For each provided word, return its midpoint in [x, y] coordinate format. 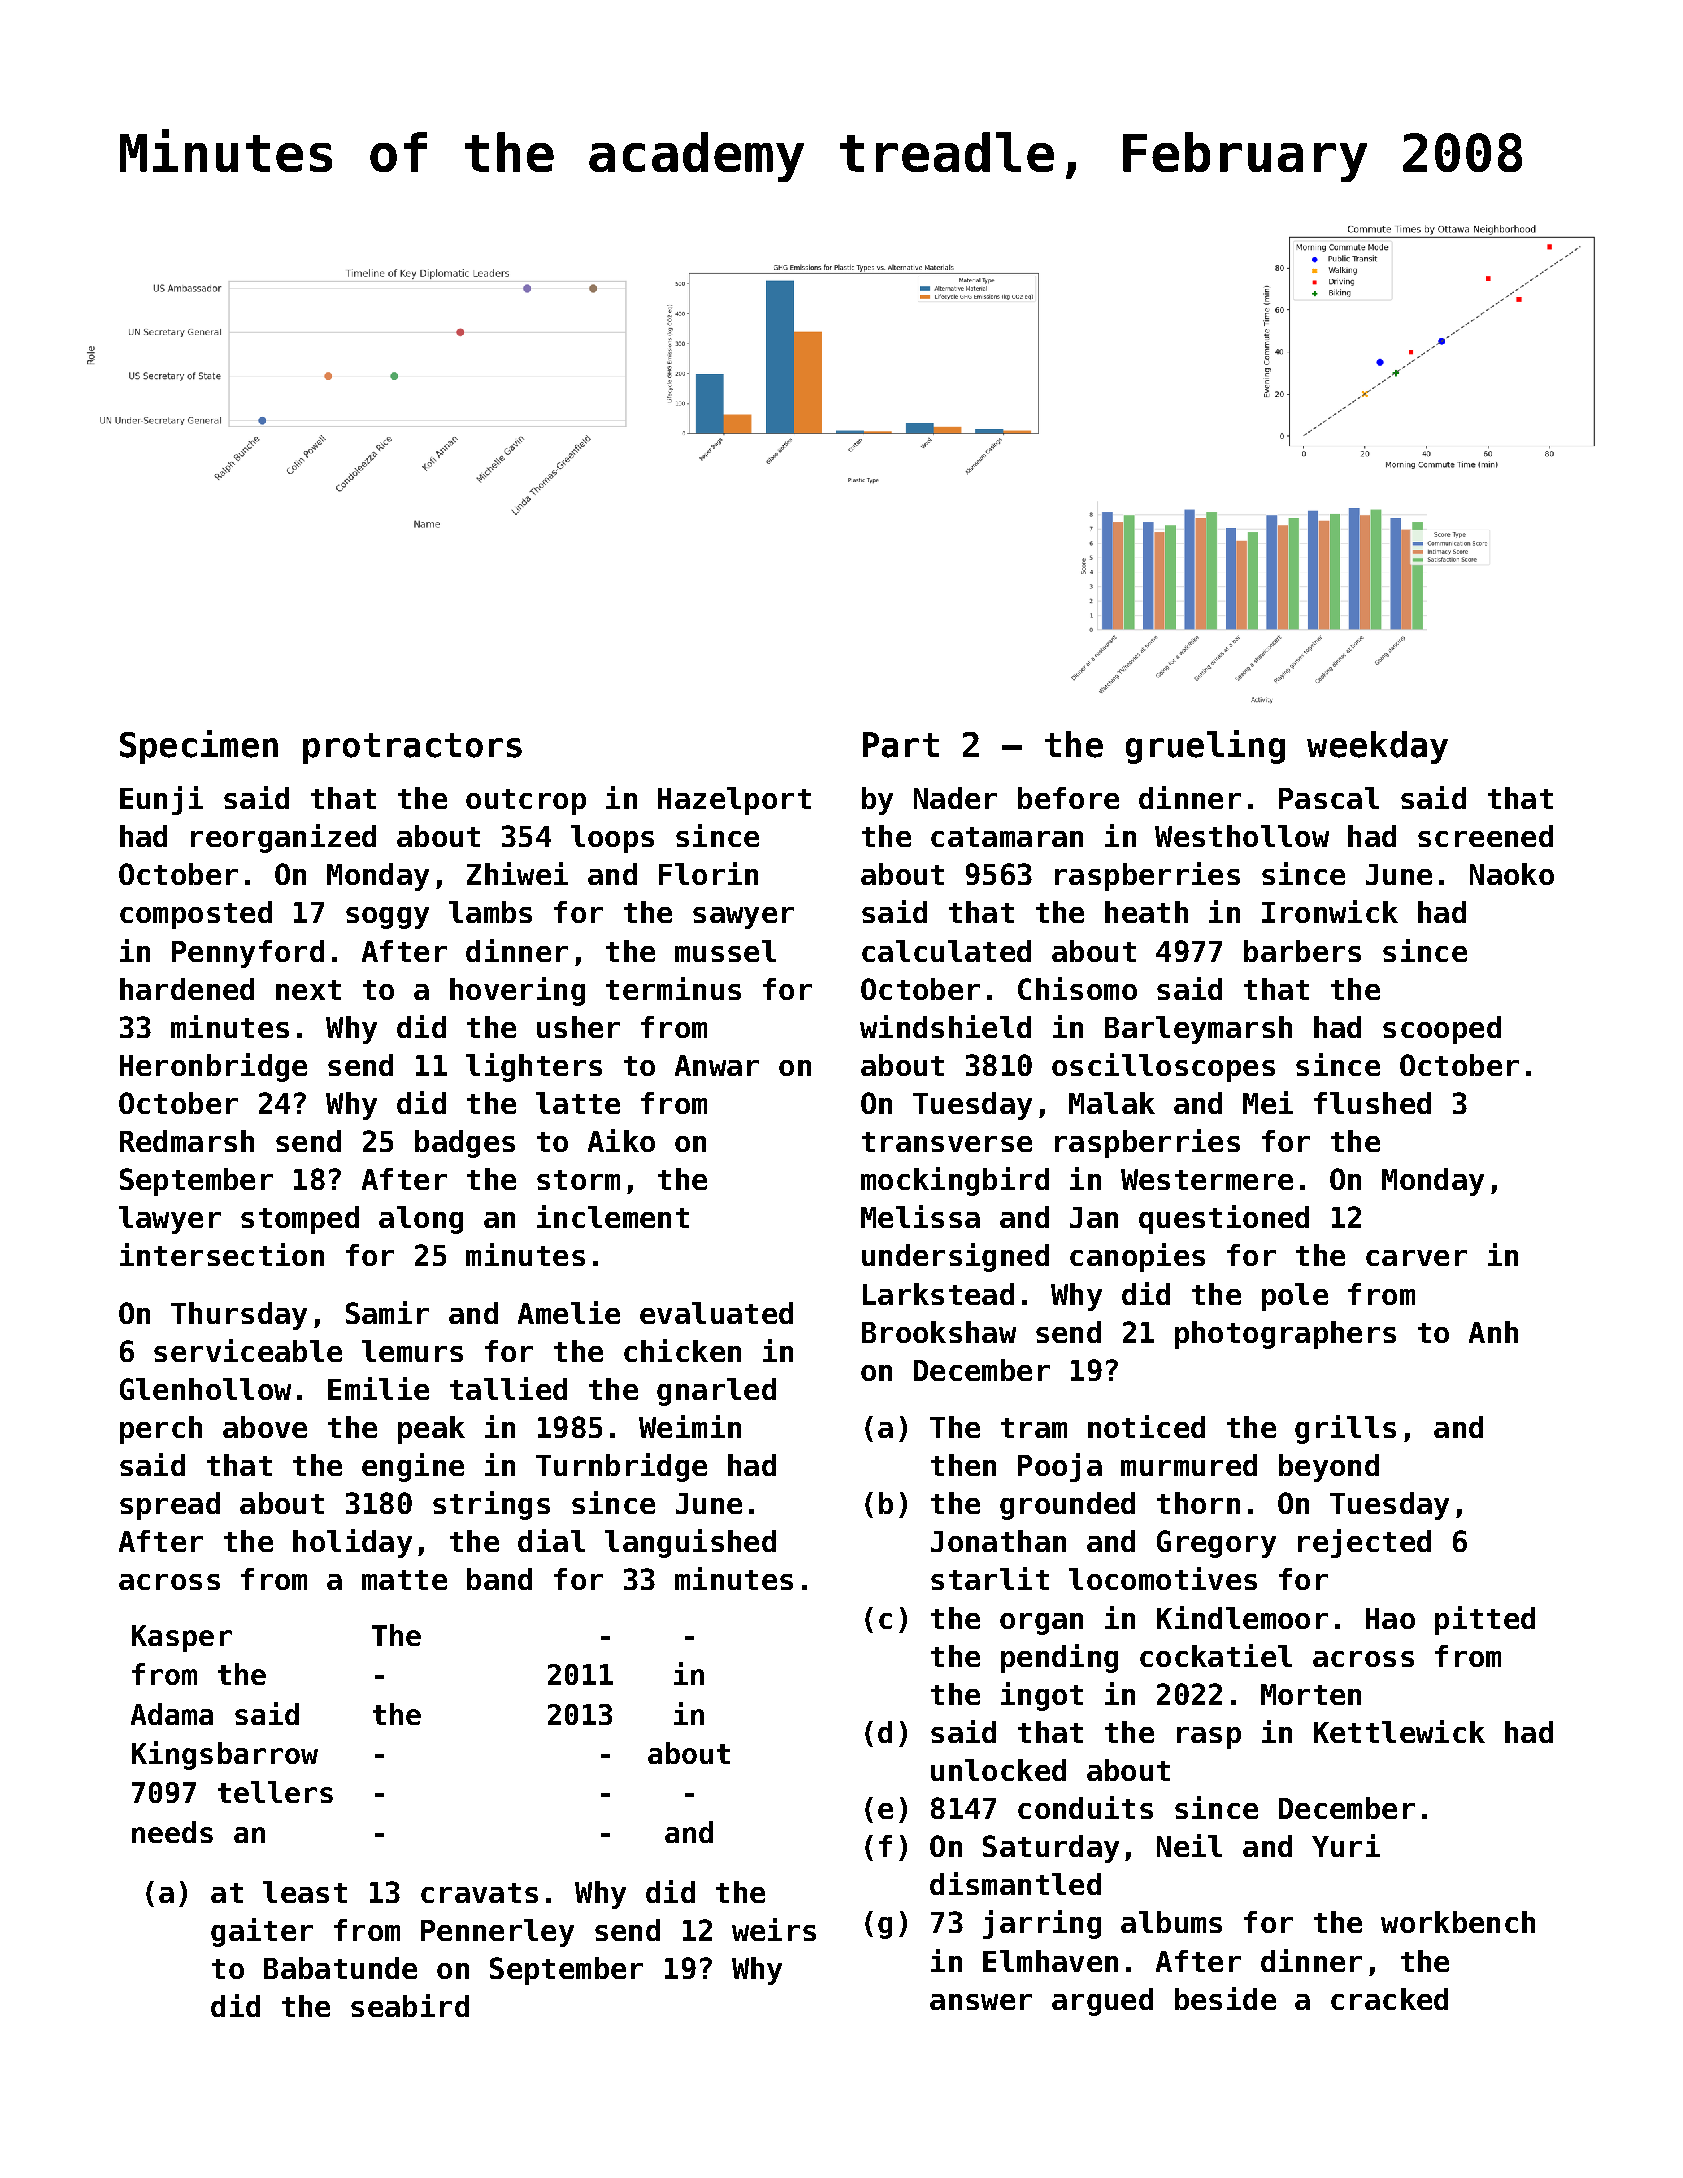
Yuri [1346, 1845]
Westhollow [1242, 836]
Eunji [161, 800]
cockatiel [1216, 1655]
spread [170, 1506]
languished [690, 1543]
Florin [708, 873]
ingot [1042, 1696]
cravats [479, 1893]
